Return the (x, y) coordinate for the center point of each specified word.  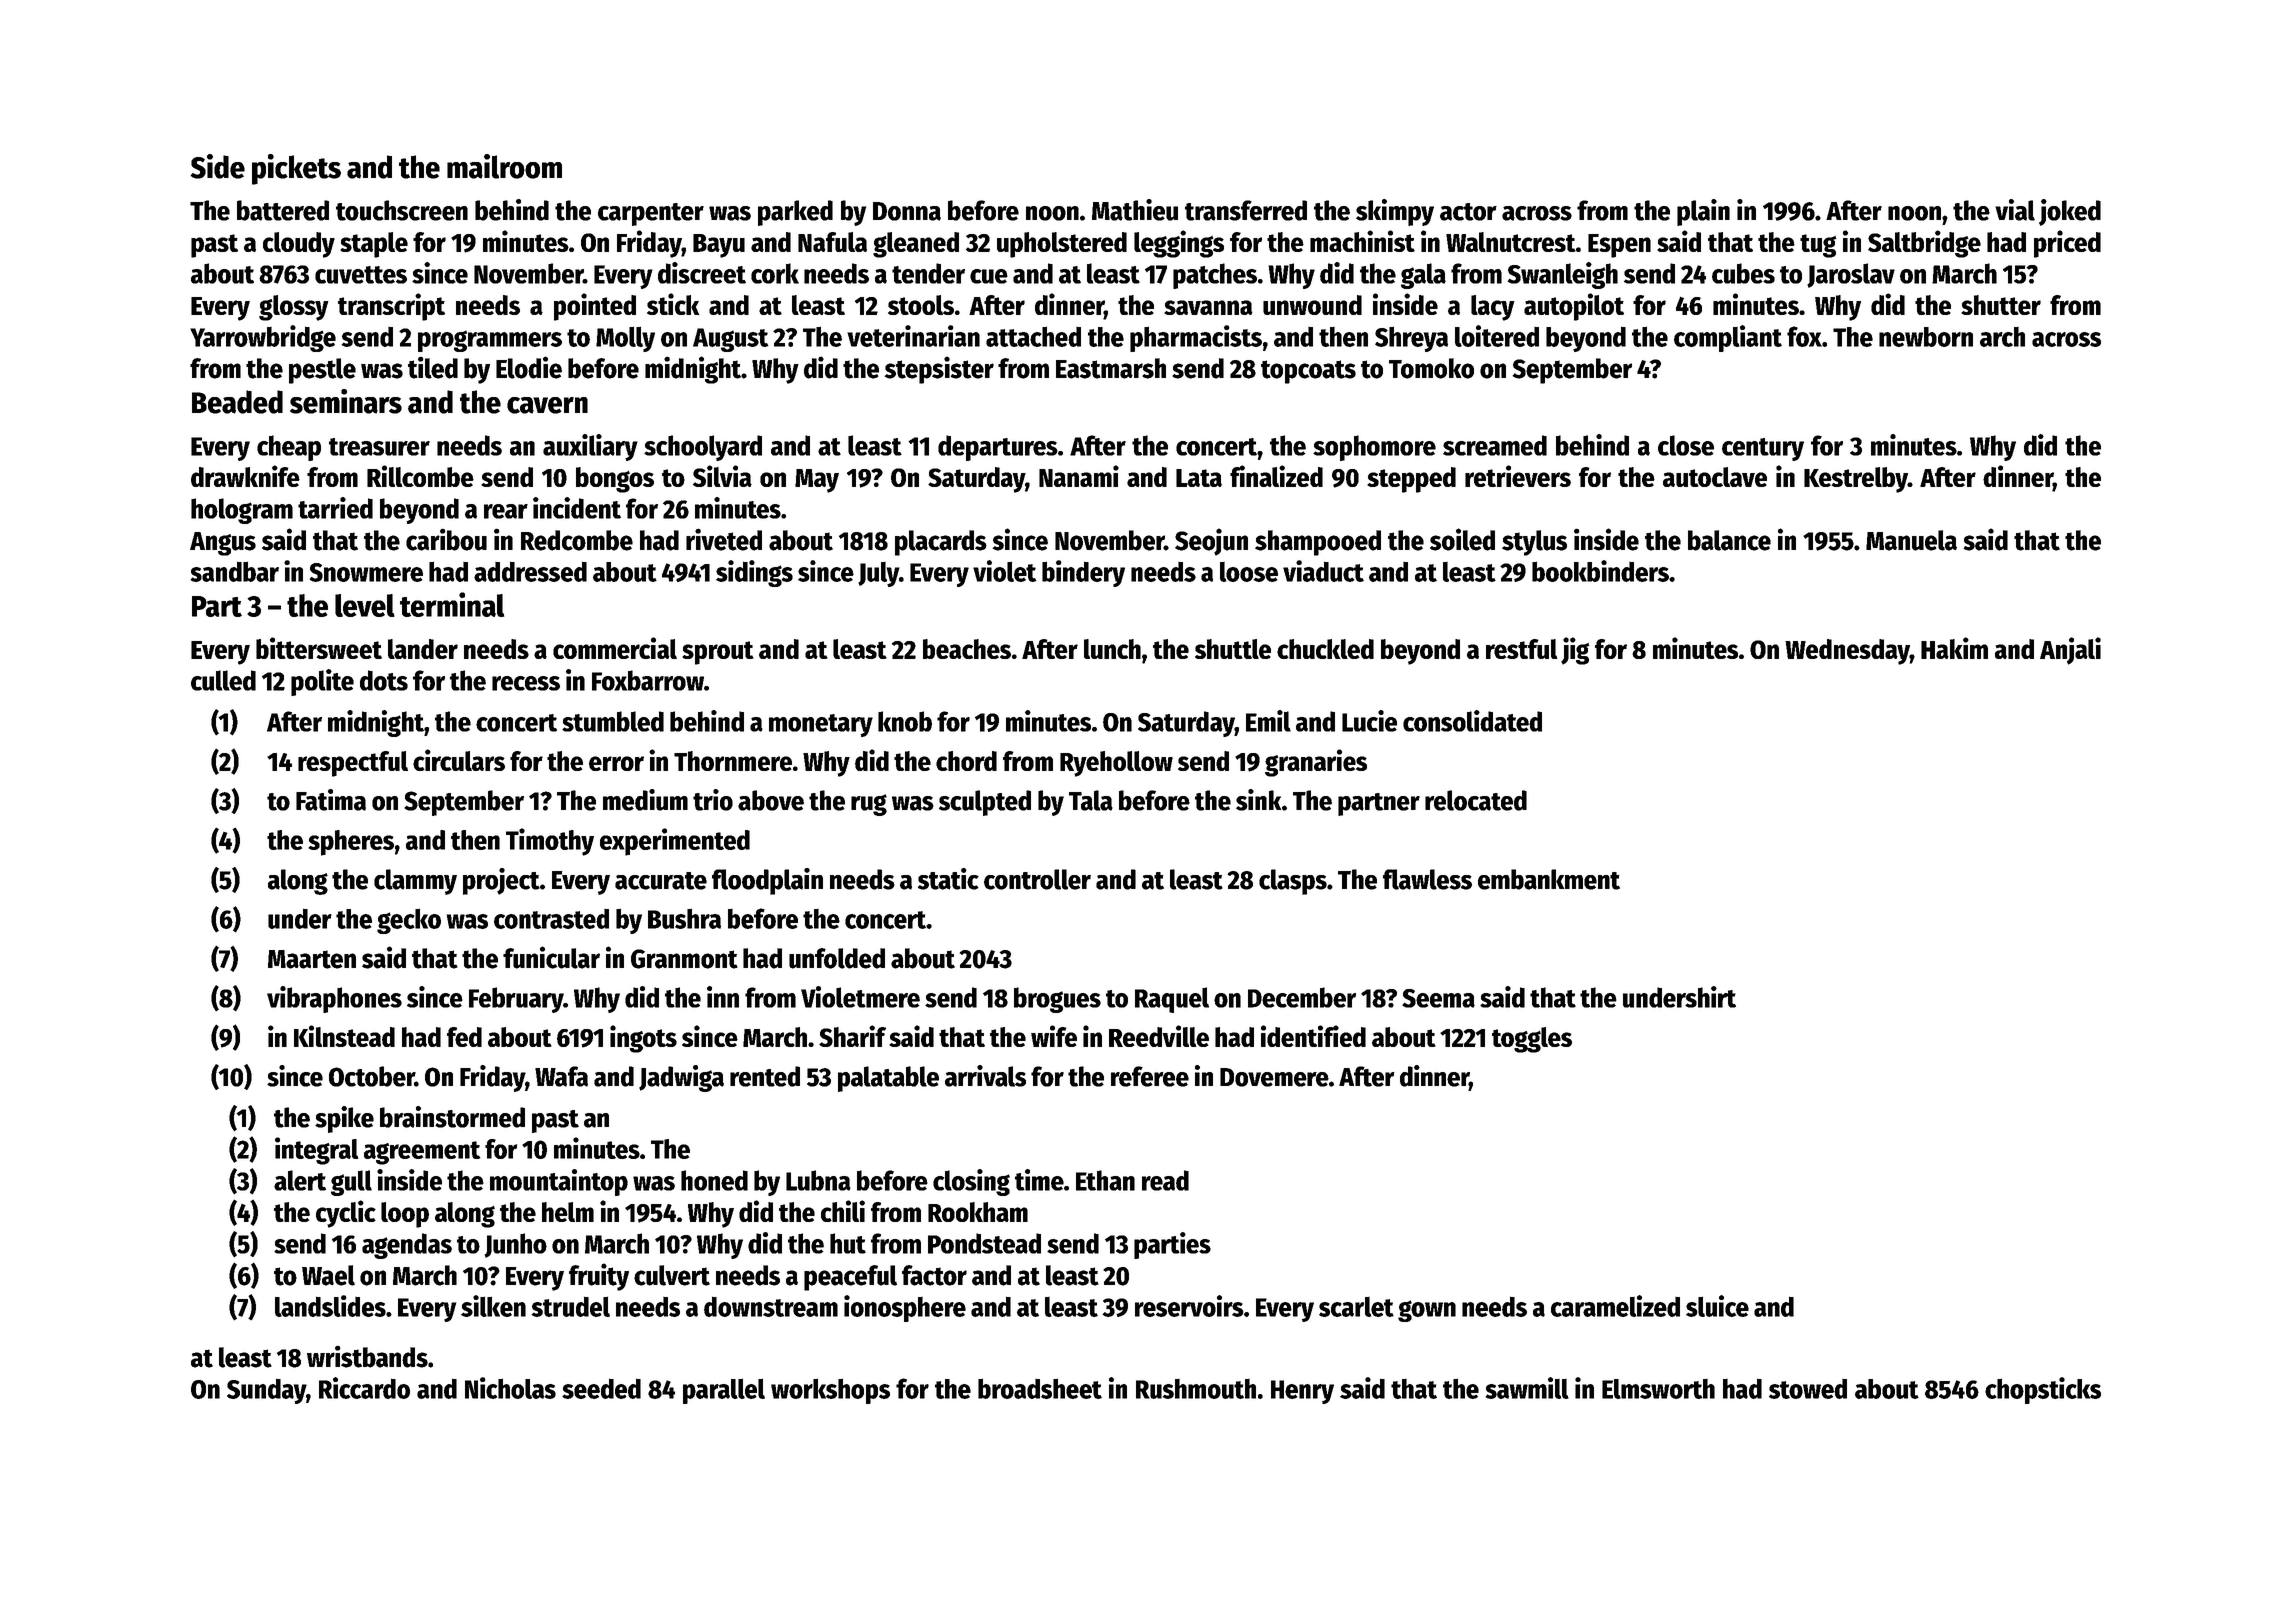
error (616, 763)
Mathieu (1135, 210)
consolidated (1472, 721)
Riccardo (364, 1388)
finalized (1276, 476)
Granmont (684, 959)
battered (283, 210)
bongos (615, 480)
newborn (1926, 337)
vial (2015, 210)
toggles (1532, 1040)
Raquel (1172, 1000)
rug (869, 805)
